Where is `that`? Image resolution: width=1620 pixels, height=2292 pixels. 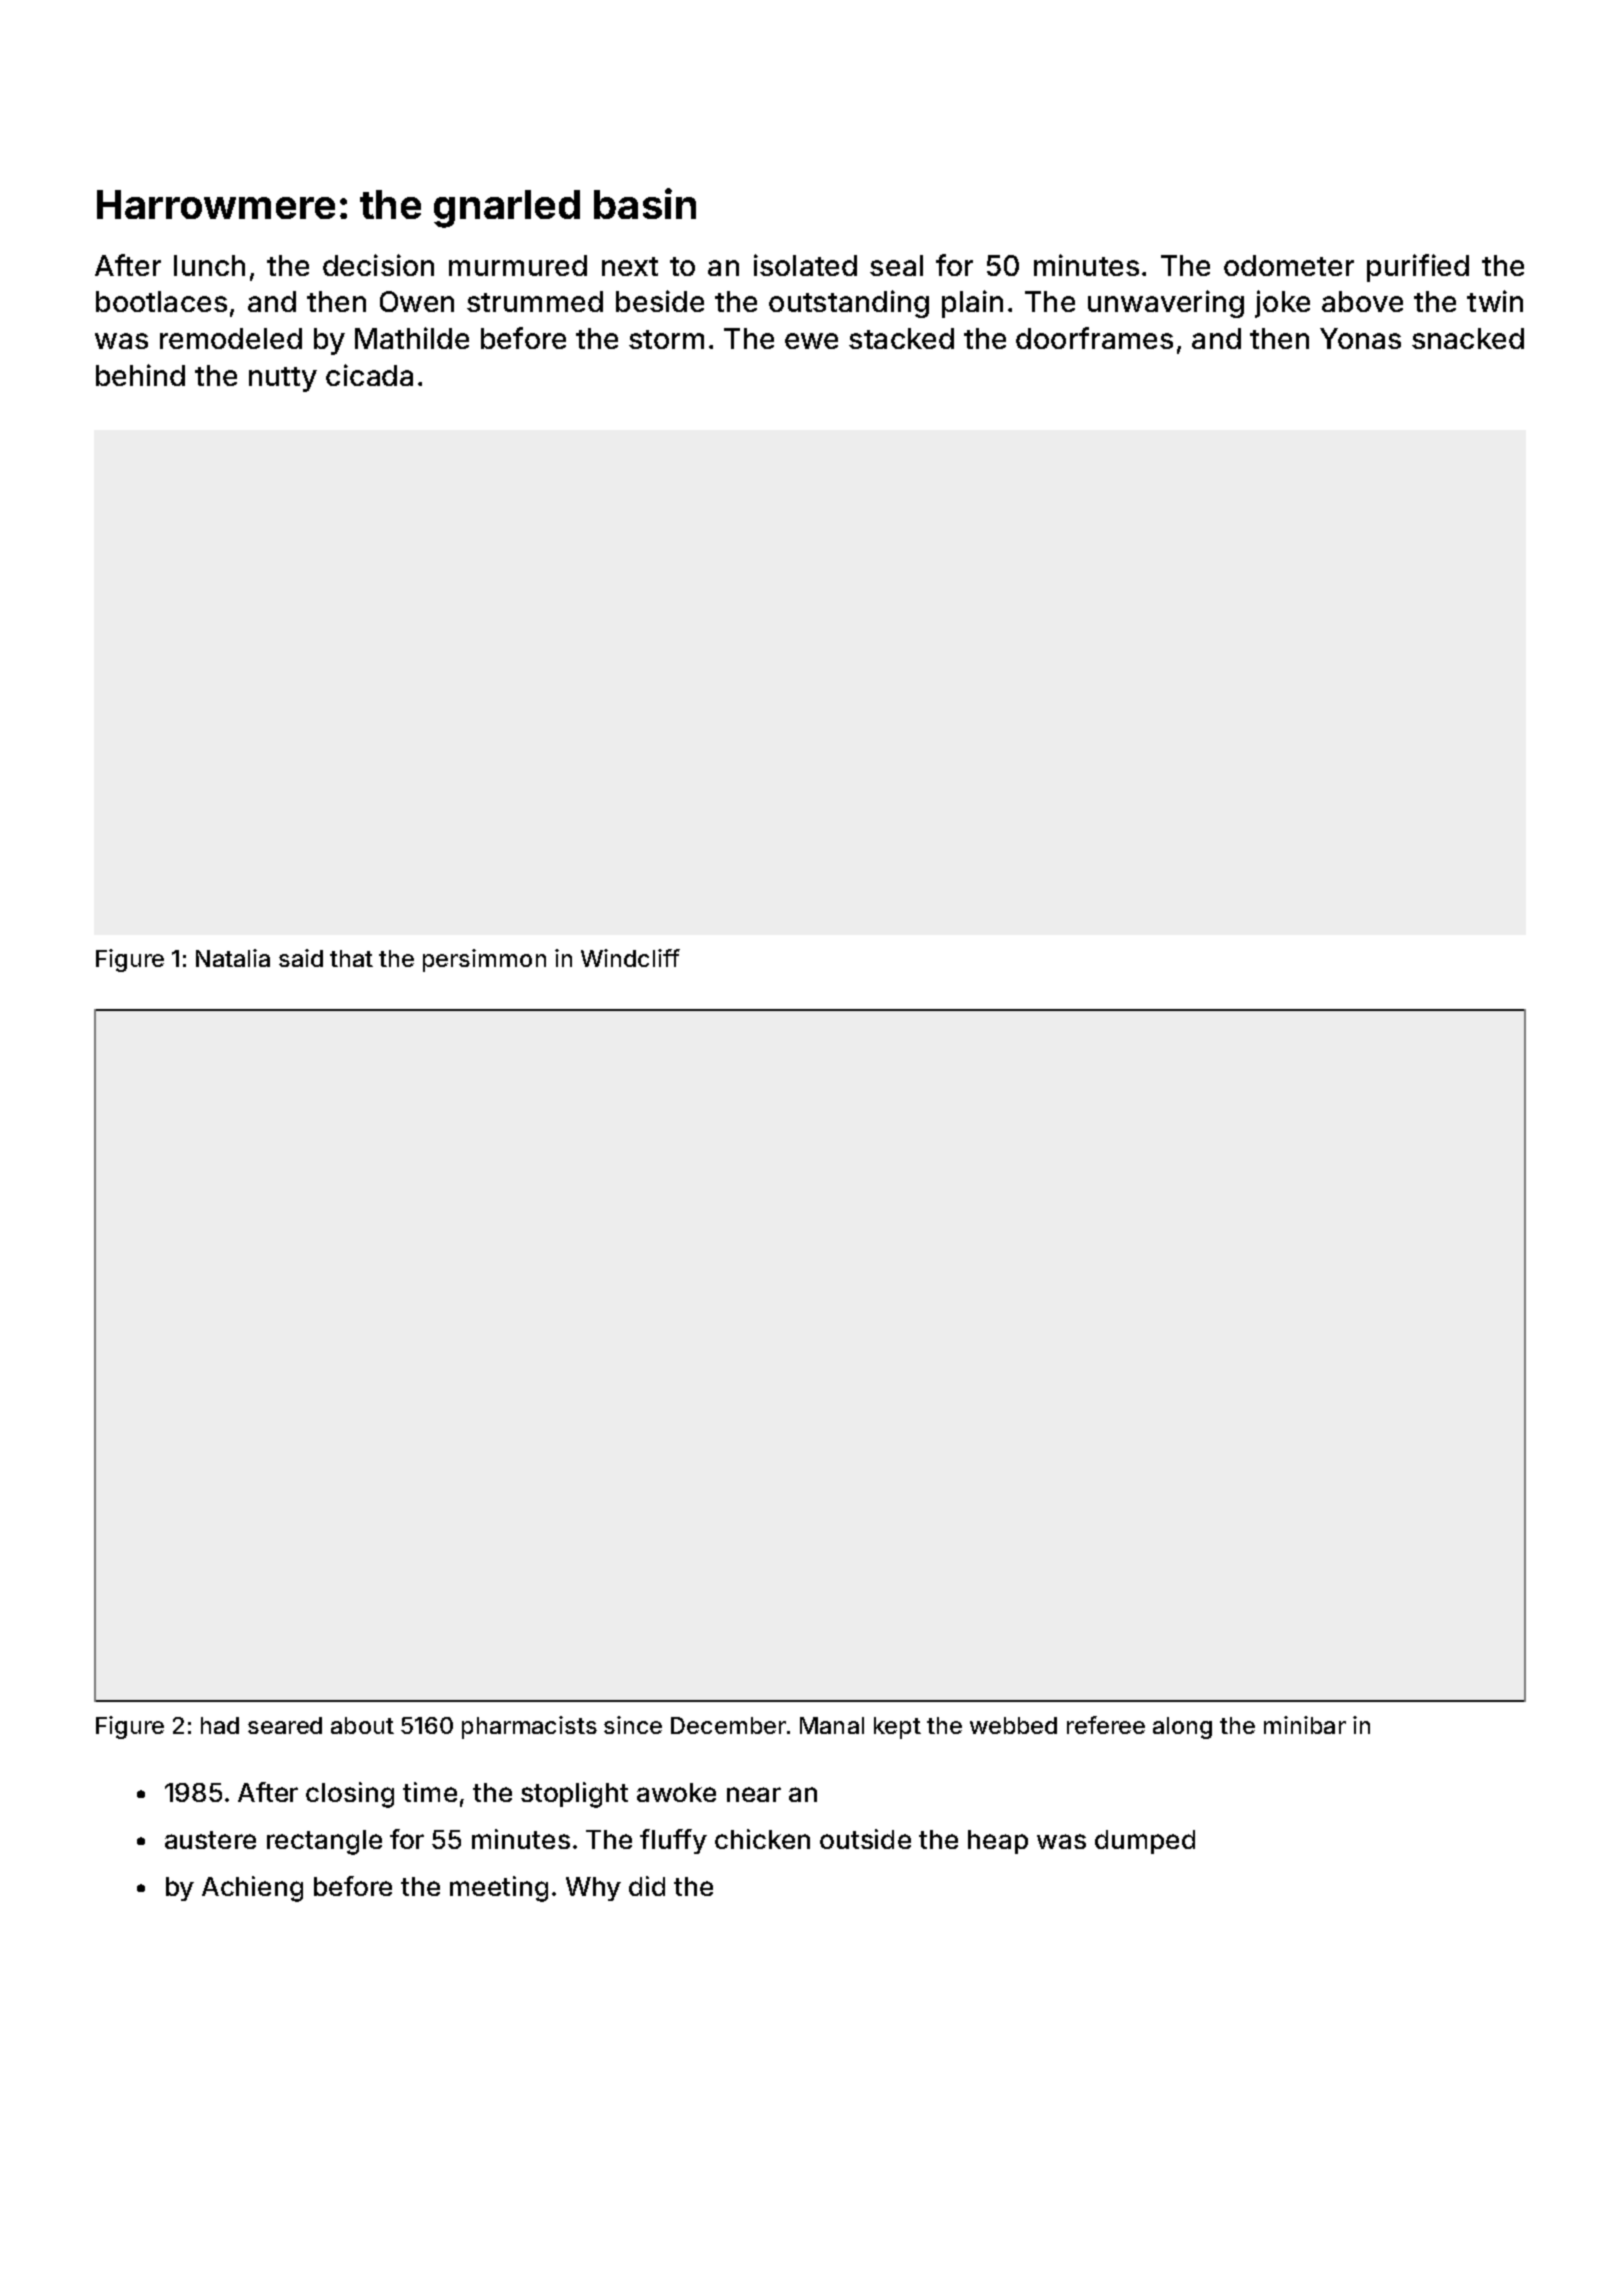
that is located at coordinates (351, 958).
